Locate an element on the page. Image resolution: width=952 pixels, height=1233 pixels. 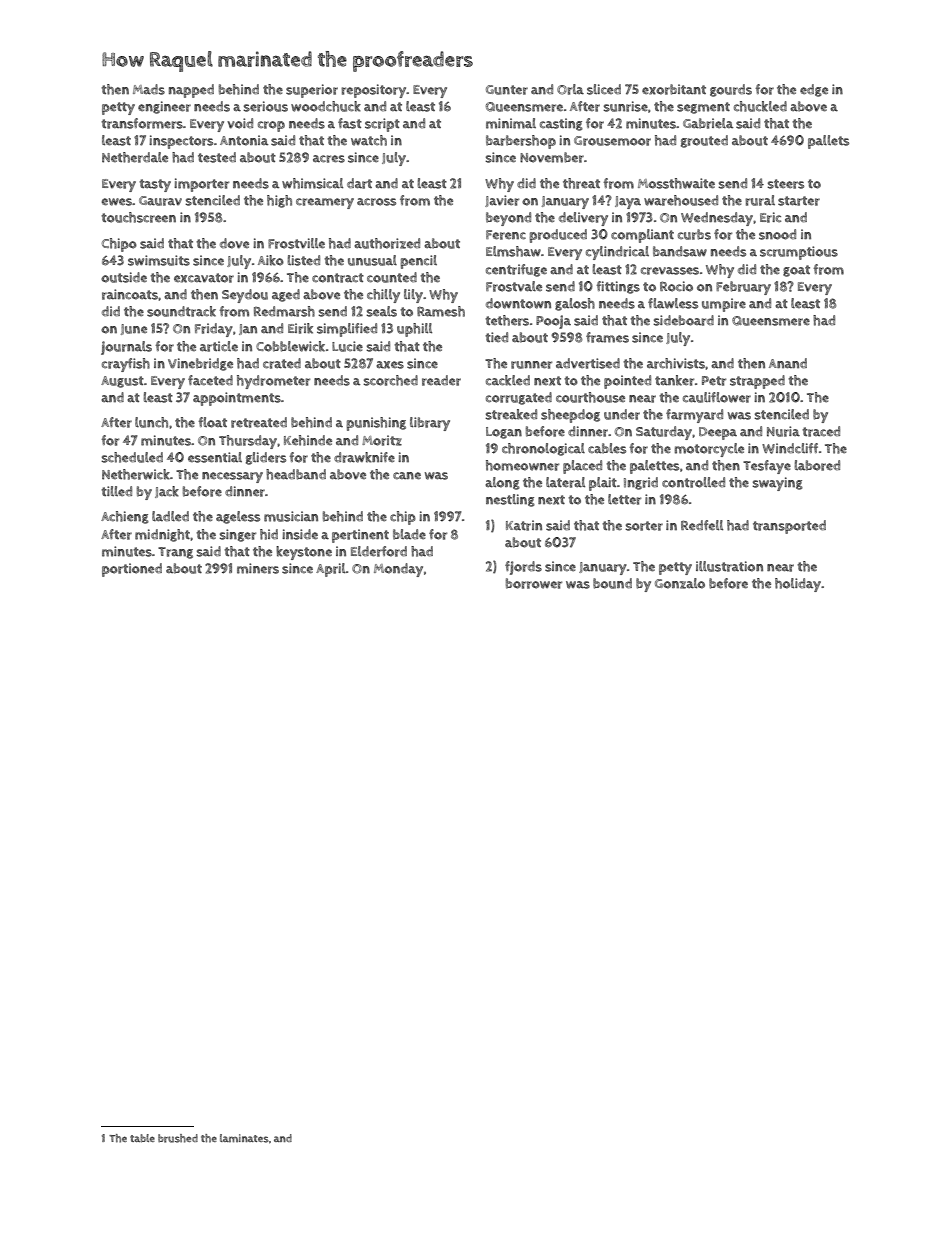
bound is located at coordinates (612, 583).
